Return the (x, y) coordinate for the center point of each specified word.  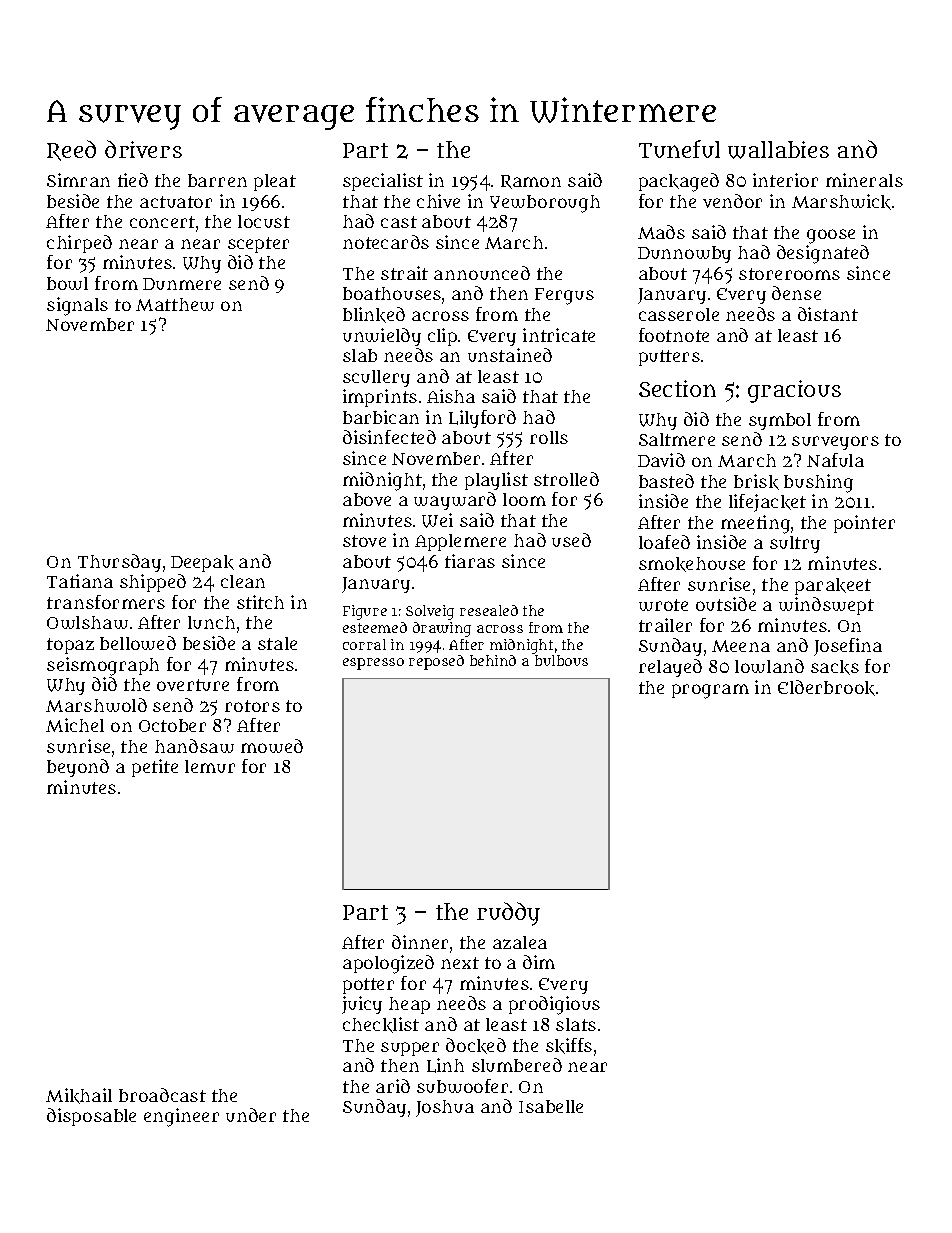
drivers (143, 149)
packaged (679, 182)
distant (828, 314)
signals (77, 306)
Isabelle (551, 1106)
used (571, 540)
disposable (91, 1117)
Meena (741, 646)
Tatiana (80, 581)
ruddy (508, 914)
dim (539, 962)
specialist (383, 182)
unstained (510, 355)
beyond (78, 768)
